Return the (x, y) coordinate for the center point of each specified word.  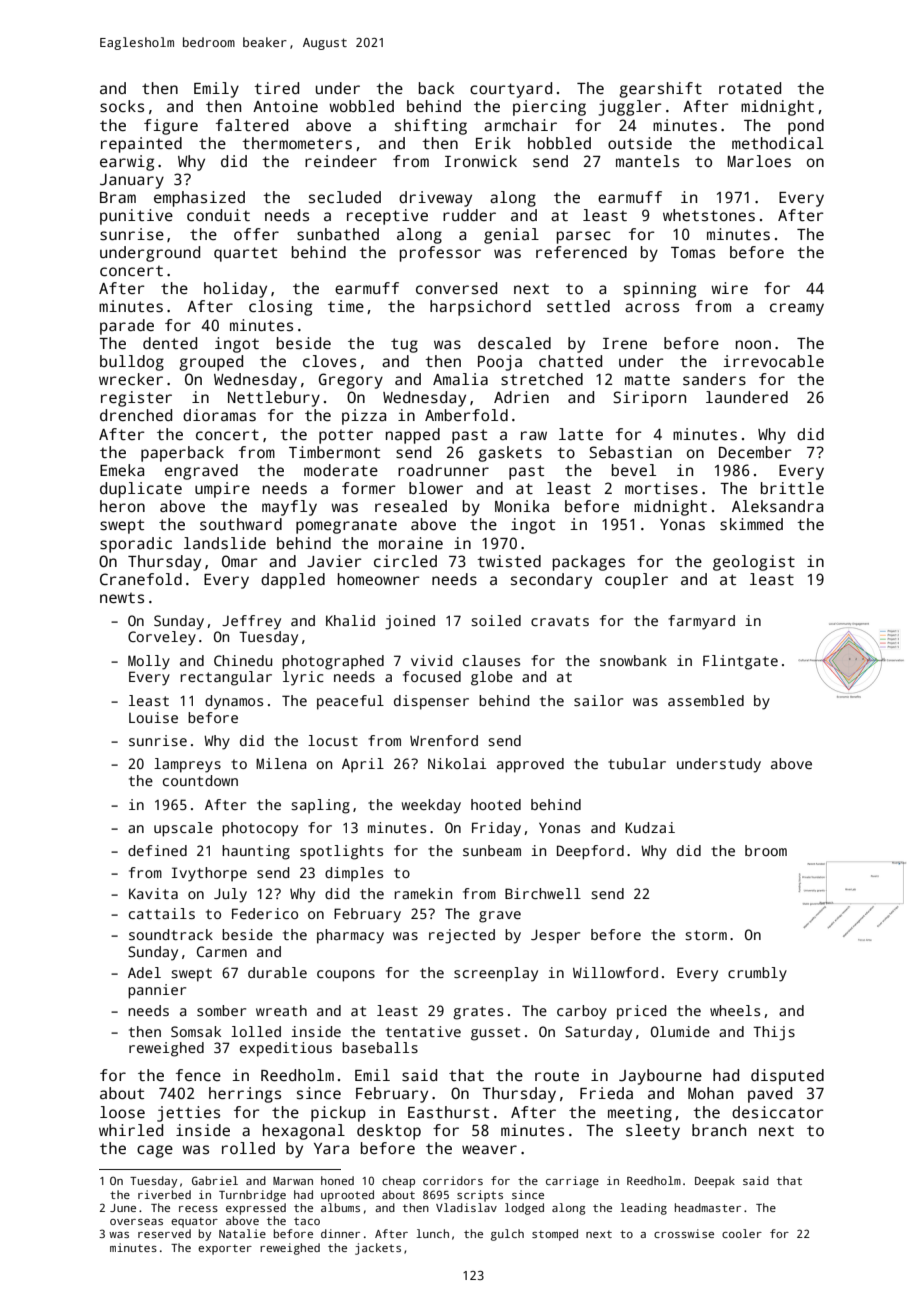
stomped (555, 1235)
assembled (706, 700)
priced (641, 1012)
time (346, 306)
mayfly (289, 508)
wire (729, 288)
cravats (560, 621)
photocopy (260, 829)
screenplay (496, 974)
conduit (218, 215)
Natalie (242, 1233)
